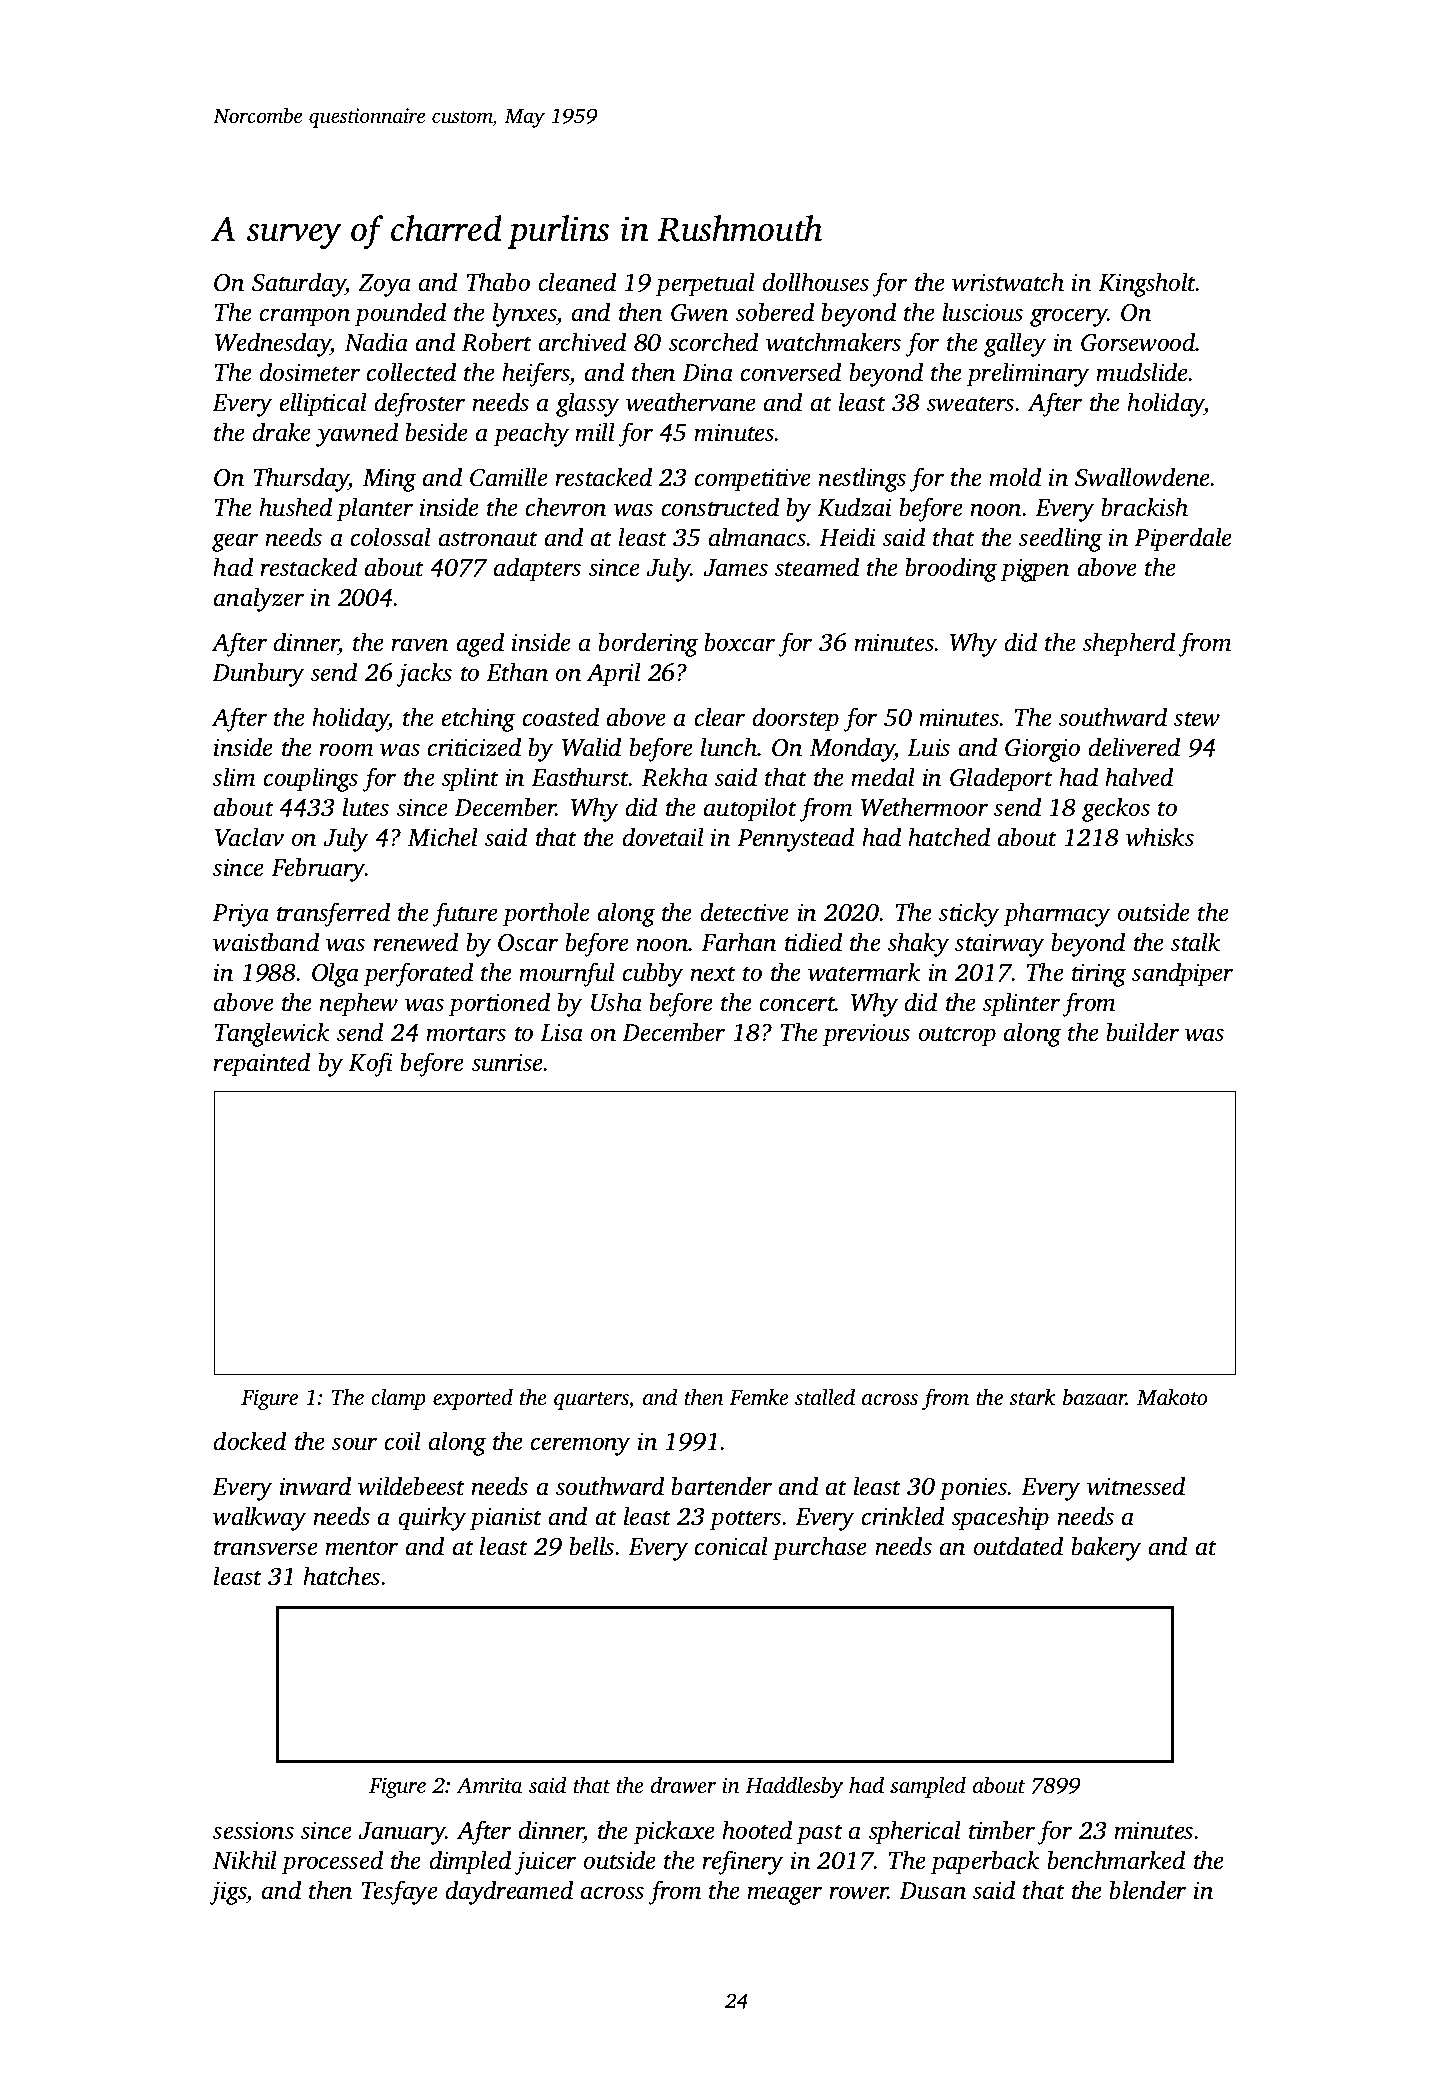  I want to click on Zoya, so click(384, 285).
